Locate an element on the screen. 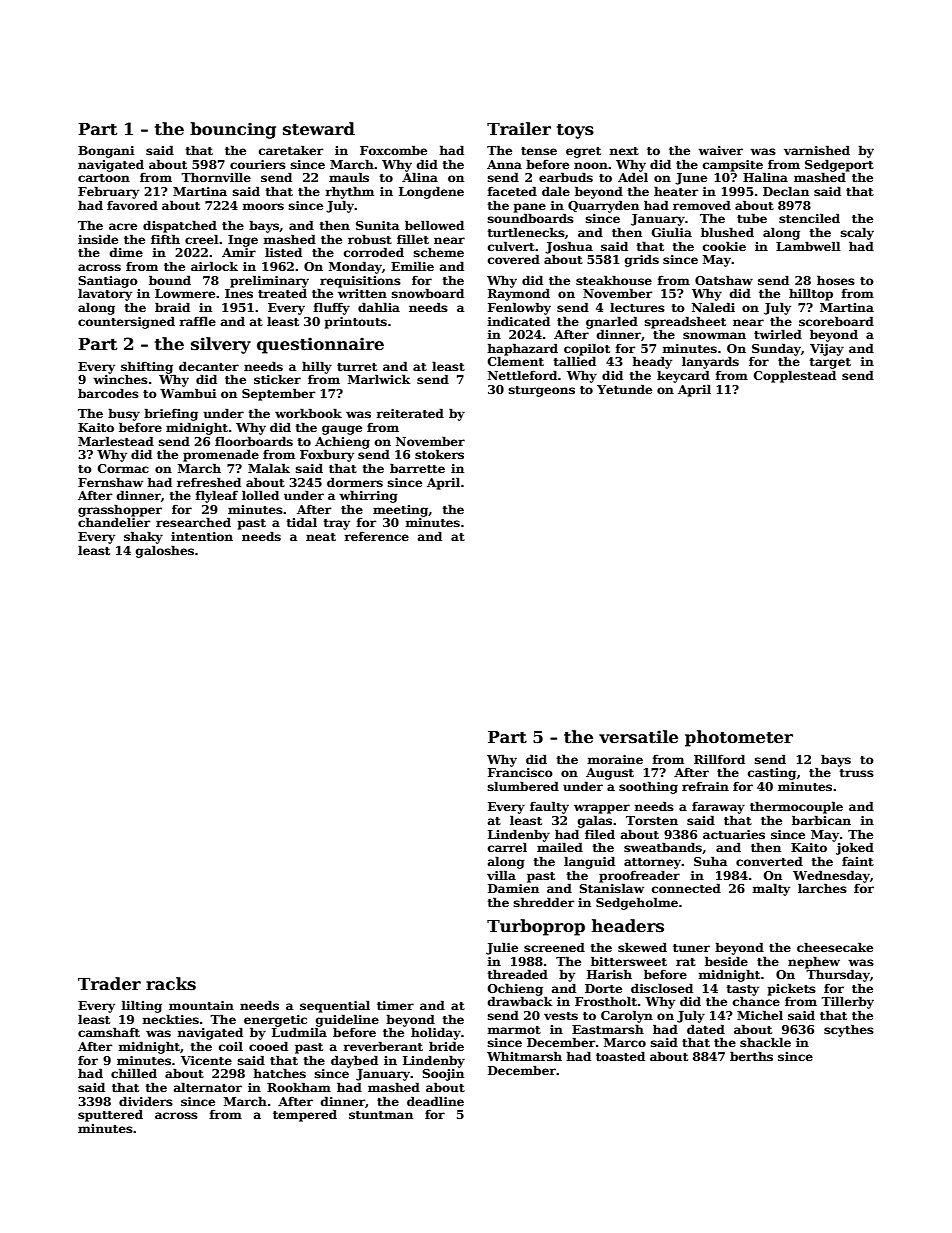 The image size is (952, 1233). Trader is located at coordinates (109, 984).
